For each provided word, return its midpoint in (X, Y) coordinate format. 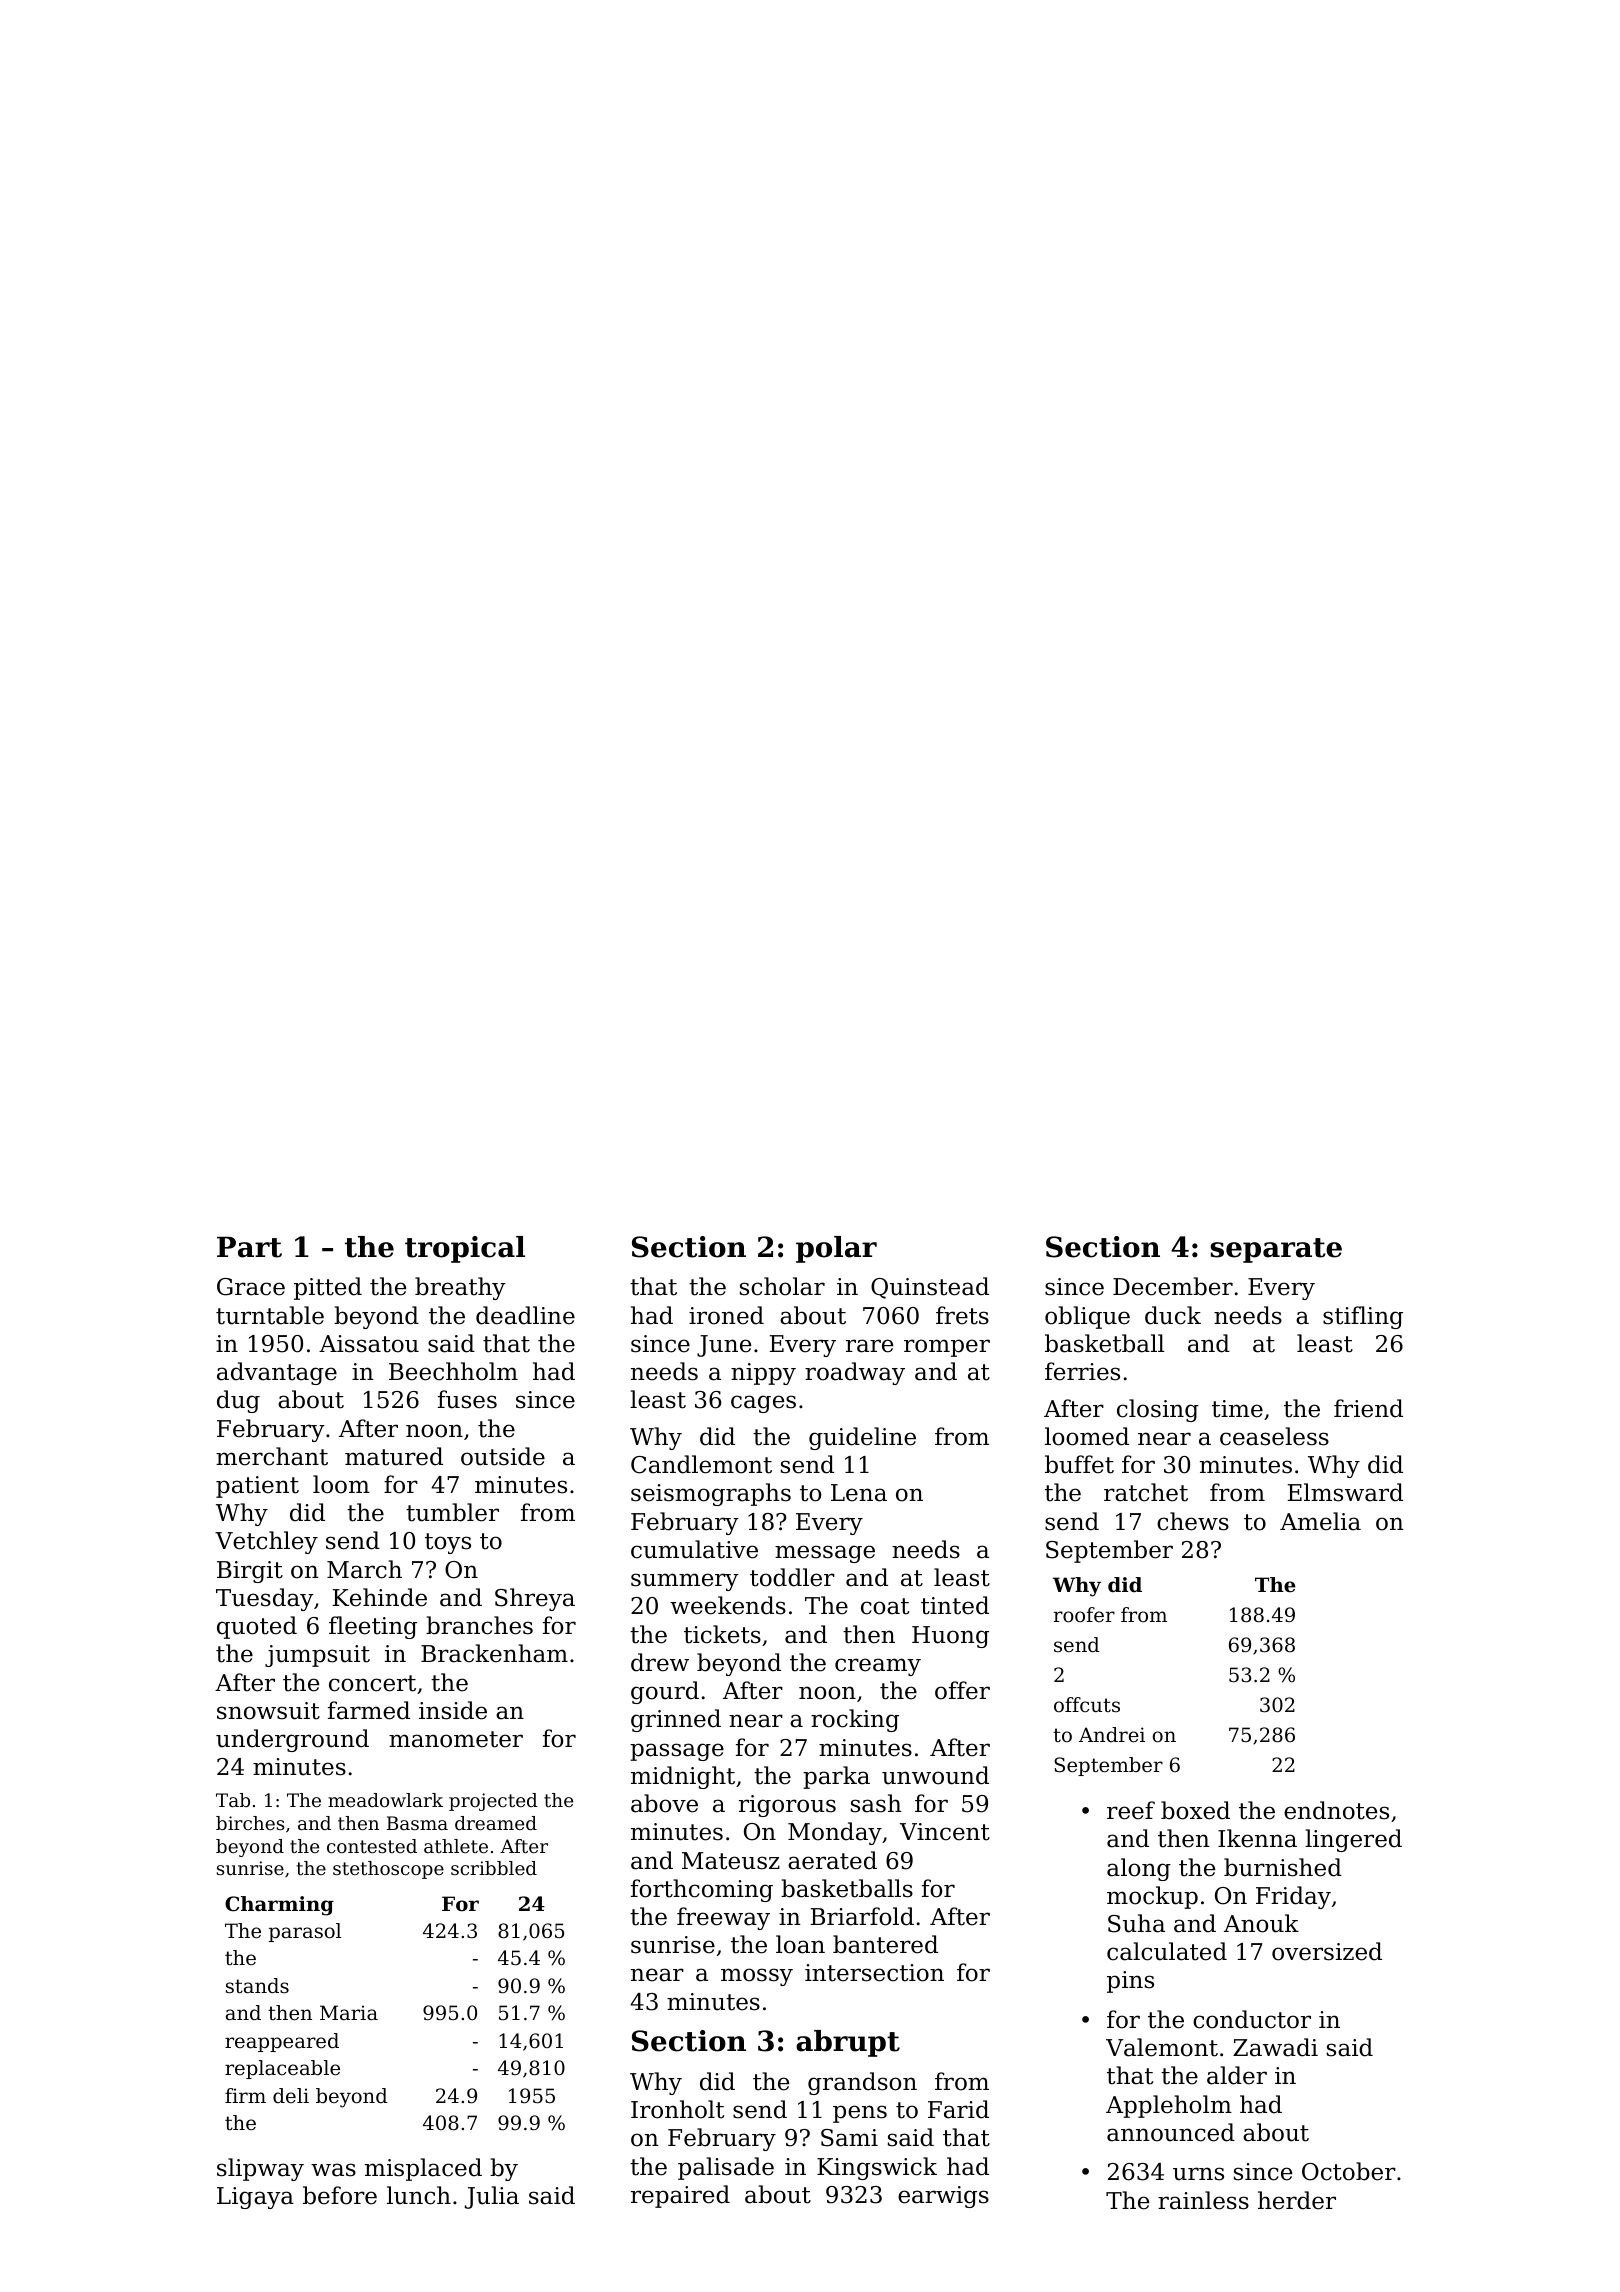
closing (1158, 1410)
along (1139, 1869)
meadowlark (385, 1800)
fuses (467, 1399)
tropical (465, 1249)
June (724, 1346)
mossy (757, 1977)
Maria (349, 2012)
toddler (792, 1577)
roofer (1084, 1615)
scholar (782, 1286)
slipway (260, 2169)
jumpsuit (317, 1656)
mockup (1152, 1897)
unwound (935, 1775)
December (1173, 1286)
